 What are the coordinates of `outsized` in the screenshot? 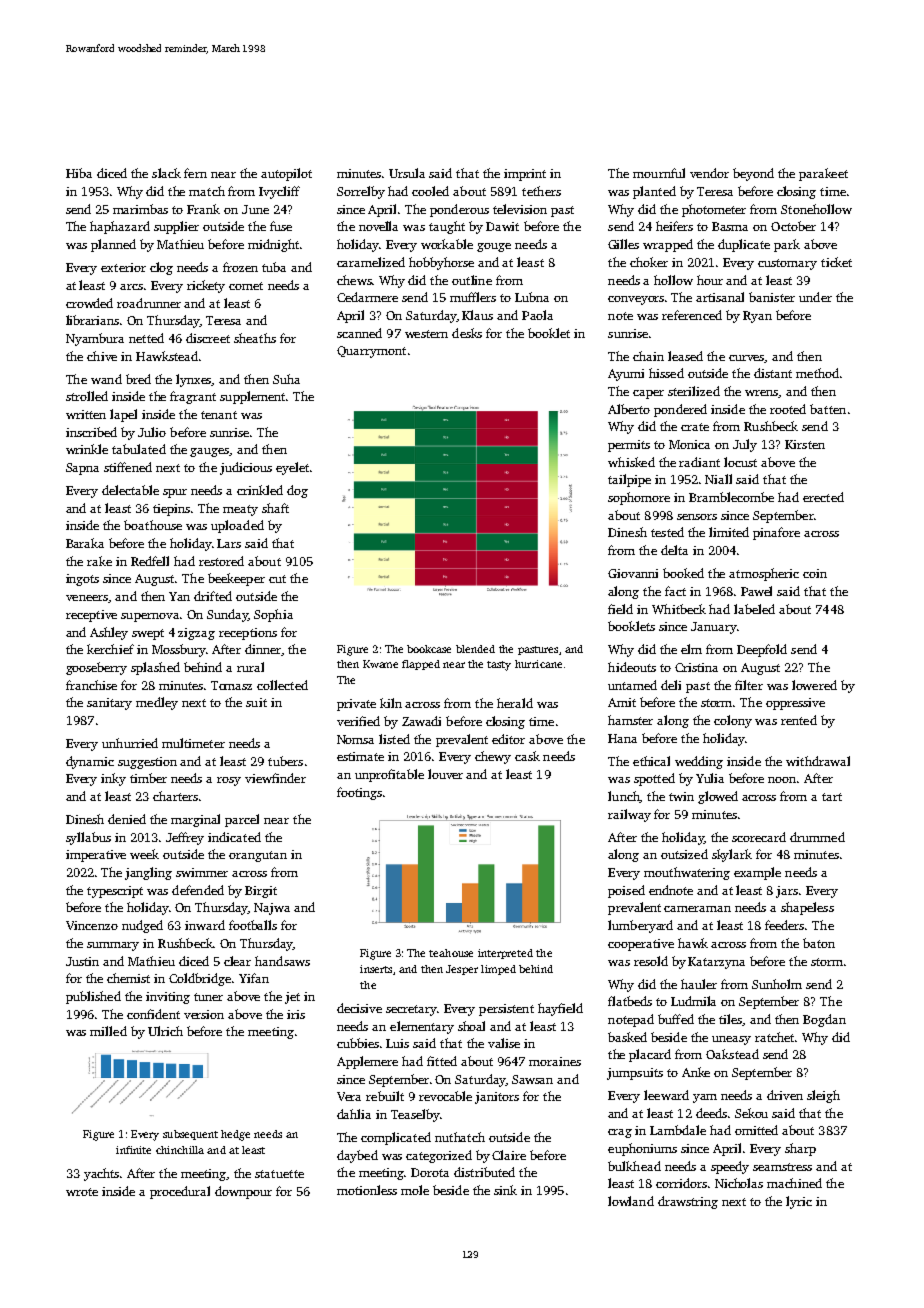 It's located at (684, 854).
